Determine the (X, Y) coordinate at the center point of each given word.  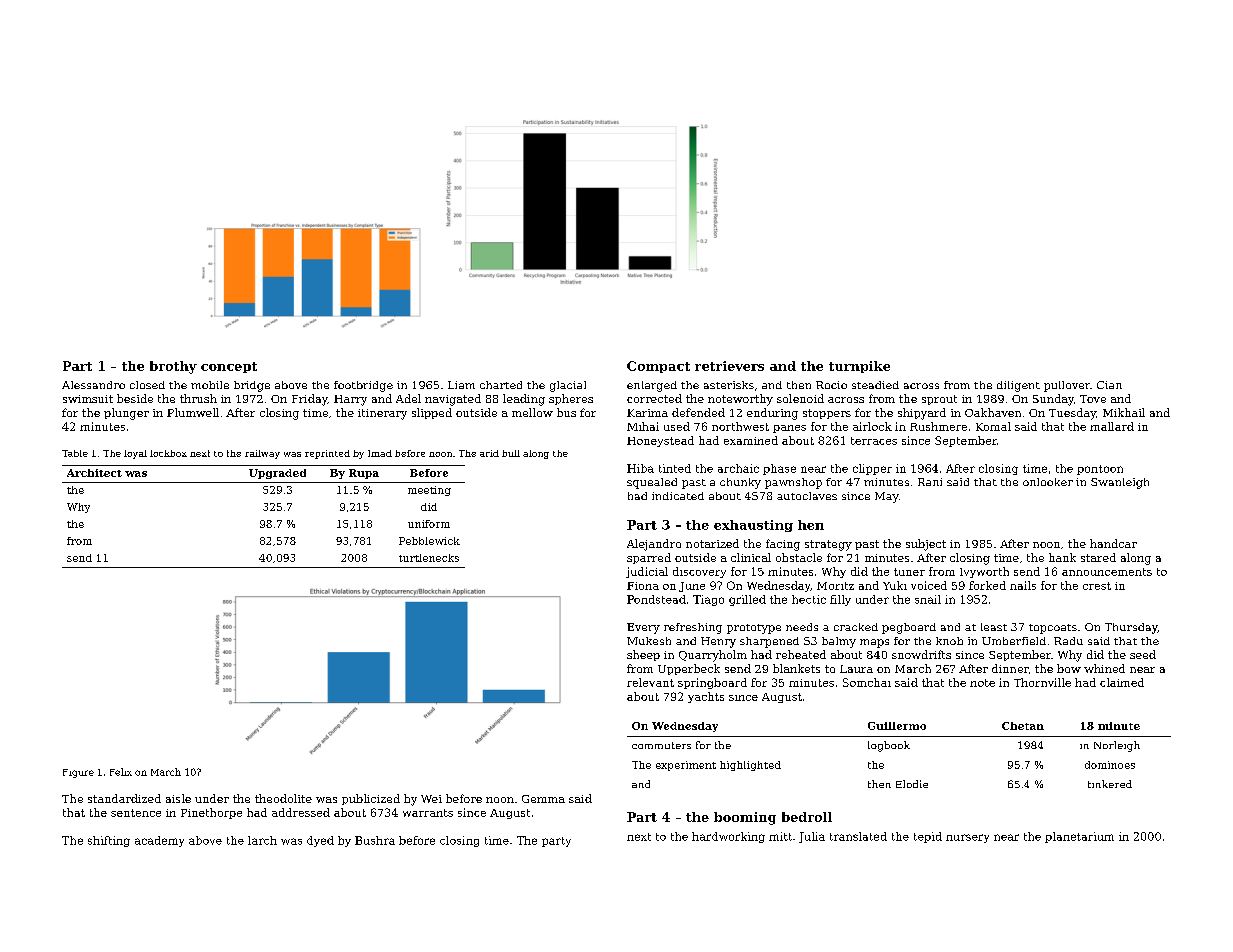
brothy (173, 367)
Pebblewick (429, 541)
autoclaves (807, 496)
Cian (1109, 385)
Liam (461, 385)
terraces (874, 441)
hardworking (728, 837)
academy (159, 841)
